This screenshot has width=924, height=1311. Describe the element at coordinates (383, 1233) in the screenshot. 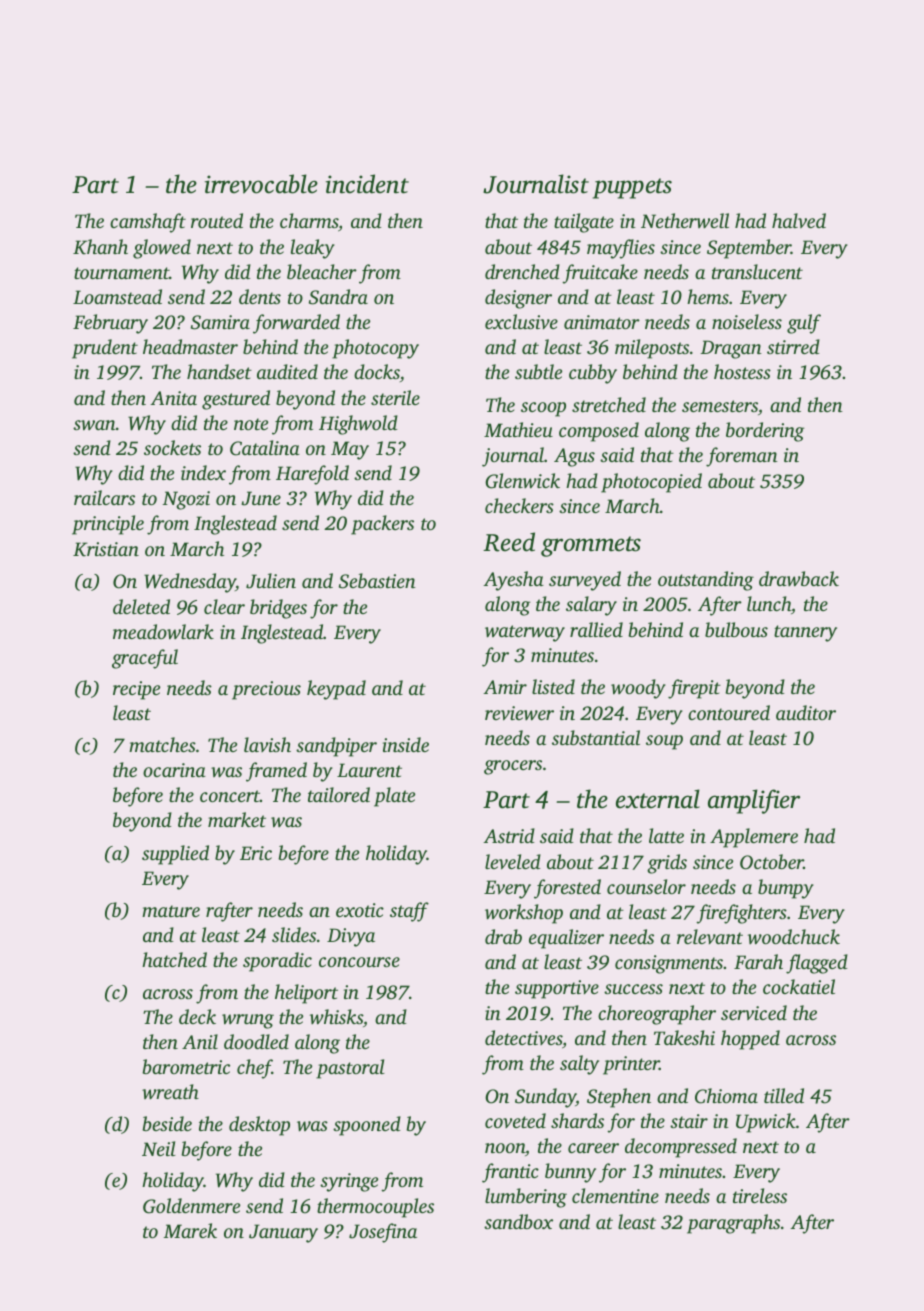

I see `Josefina` at that location.
